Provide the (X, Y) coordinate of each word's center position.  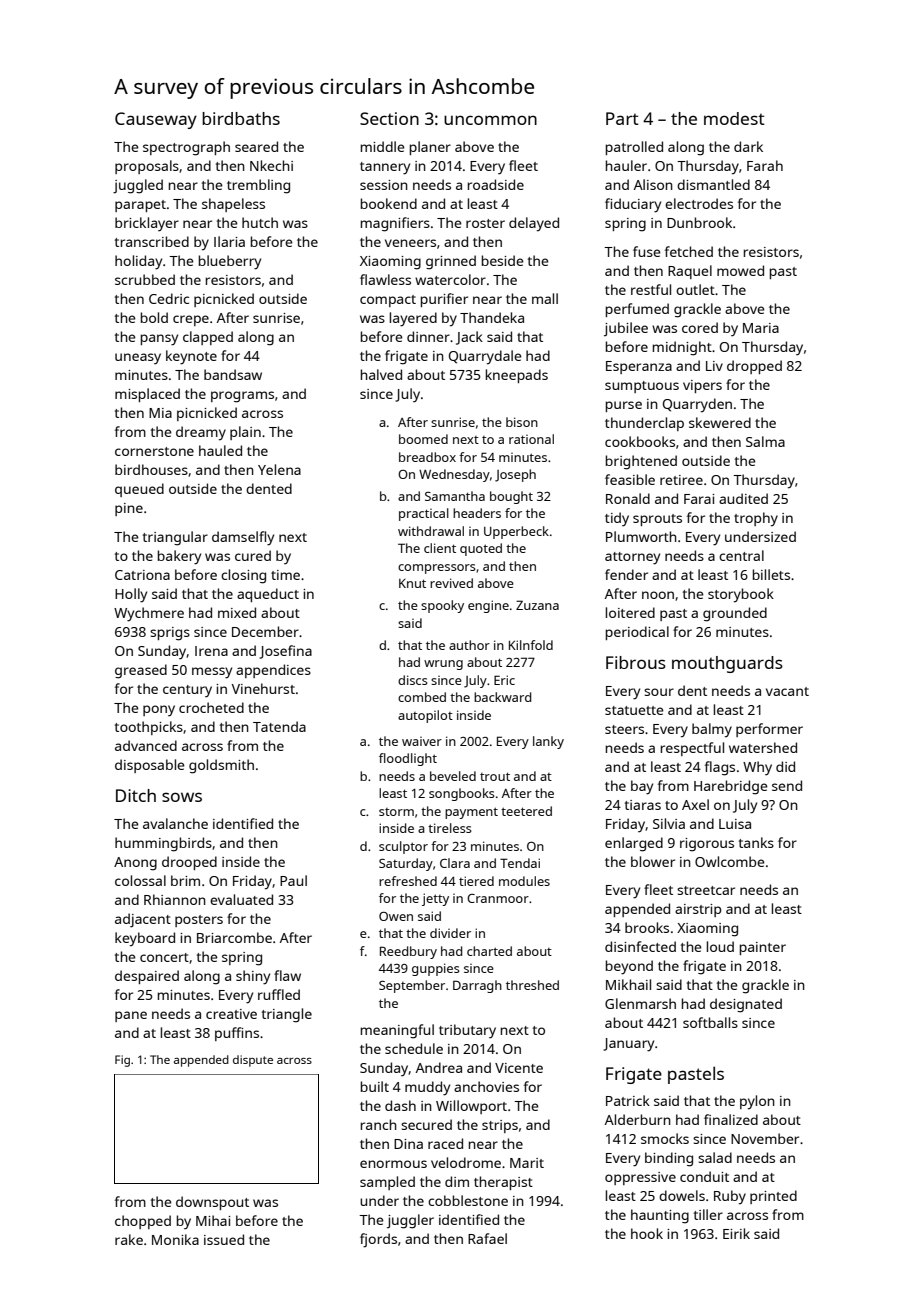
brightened (641, 462)
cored (700, 327)
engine (488, 606)
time (285, 575)
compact (388, 301)
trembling (258, 186)
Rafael (487, 1238)
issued (224, 1239)
